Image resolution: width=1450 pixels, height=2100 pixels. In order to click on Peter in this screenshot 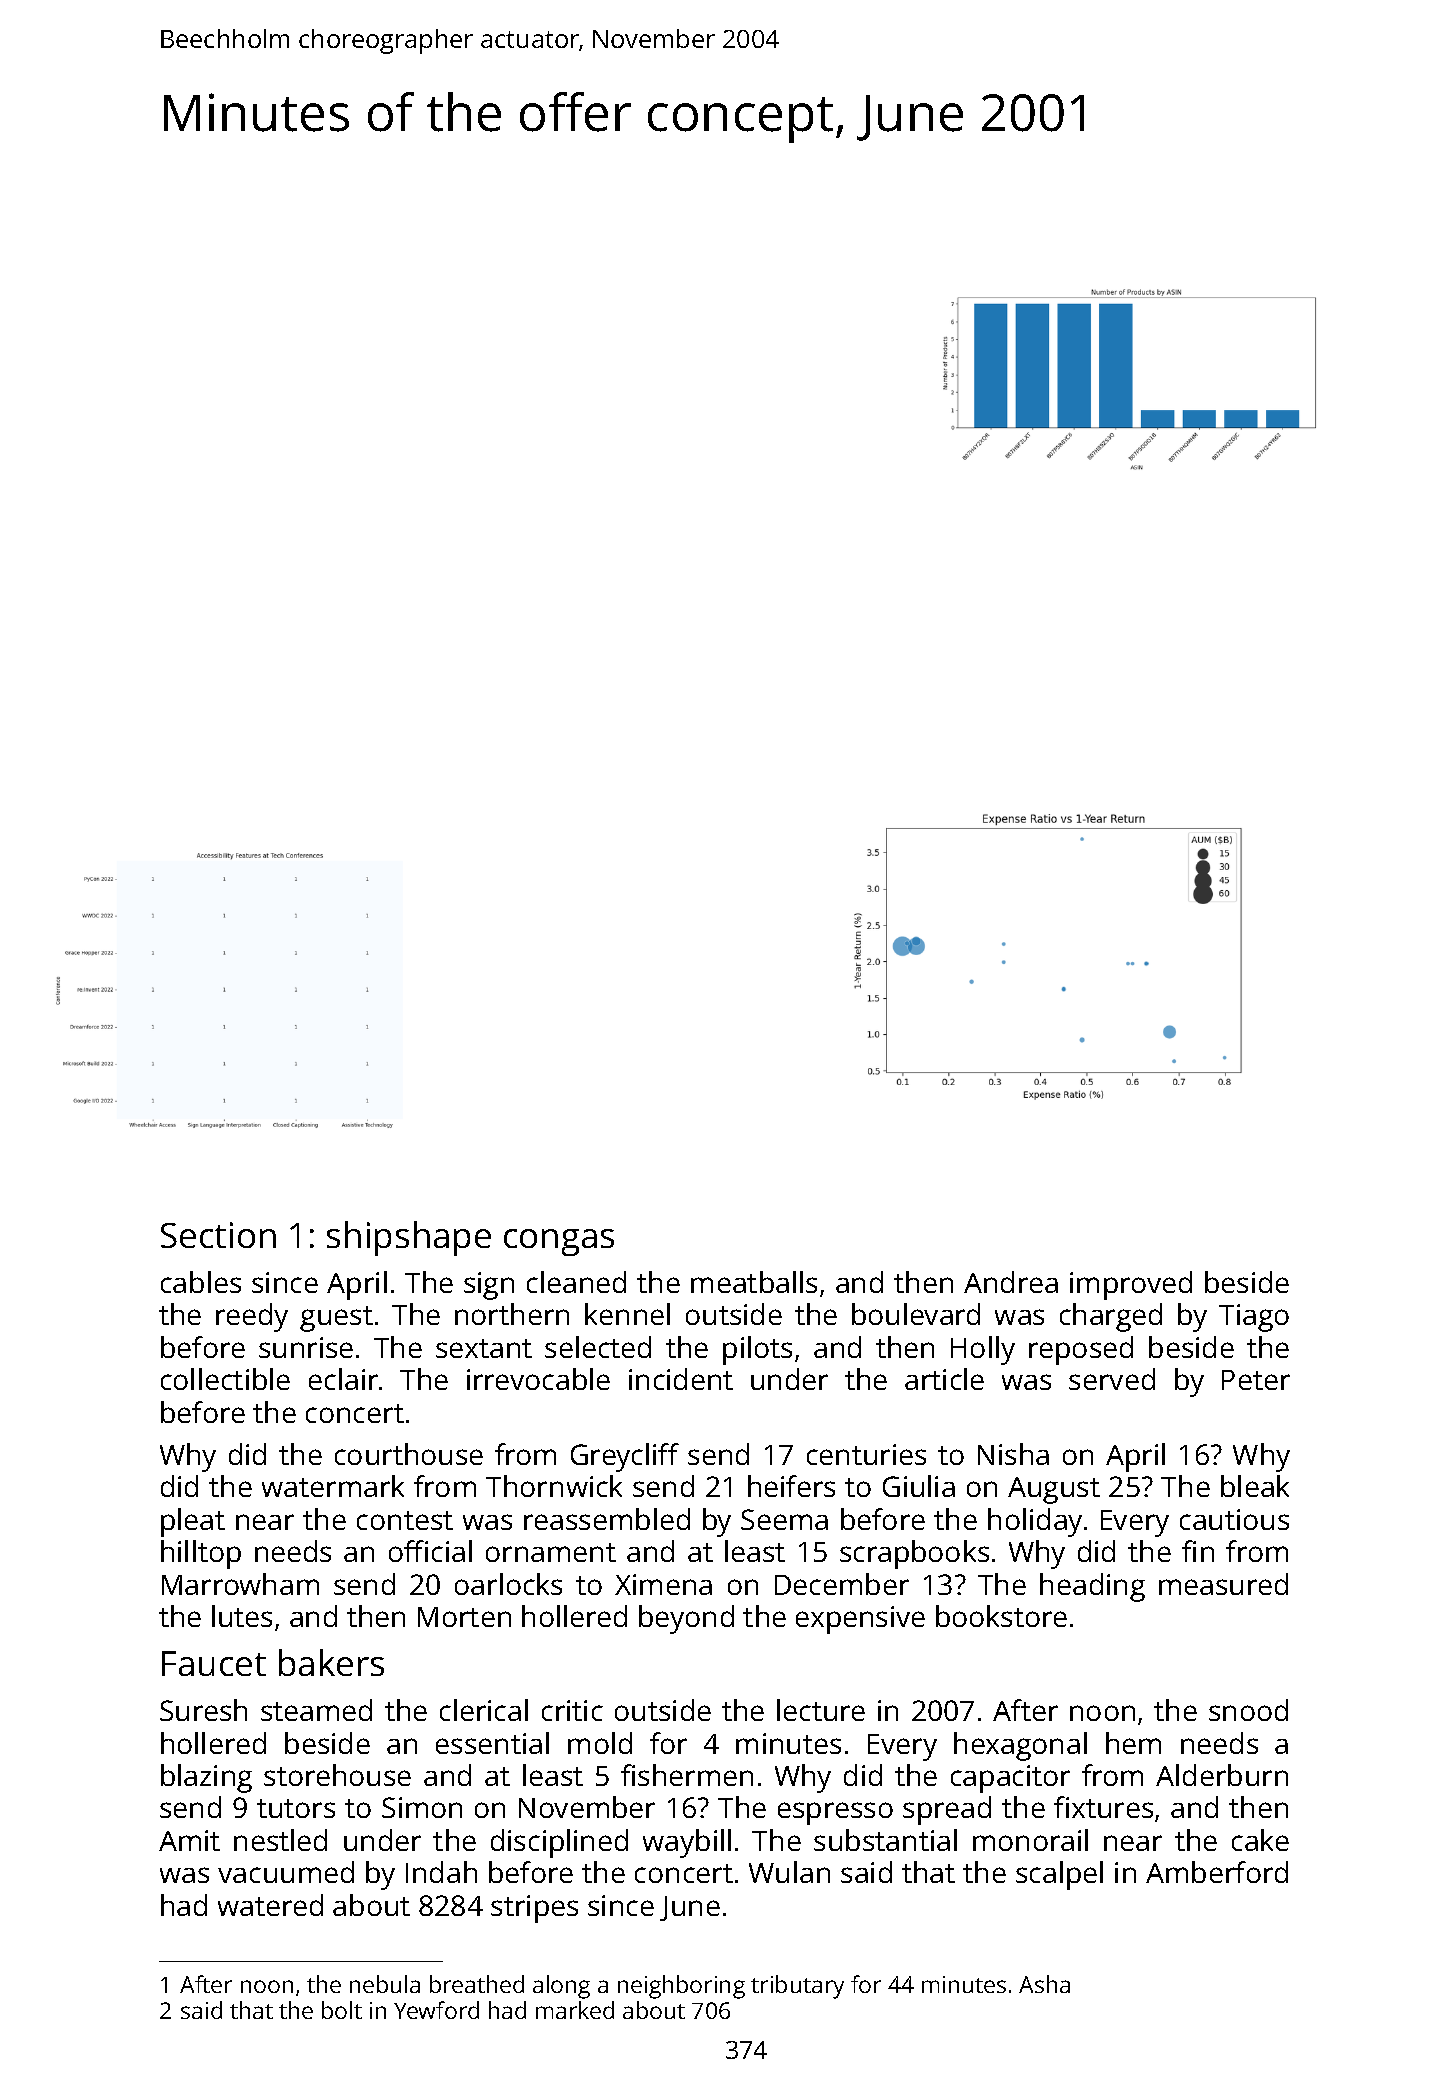, I will do `click(1256, 1380)`.
